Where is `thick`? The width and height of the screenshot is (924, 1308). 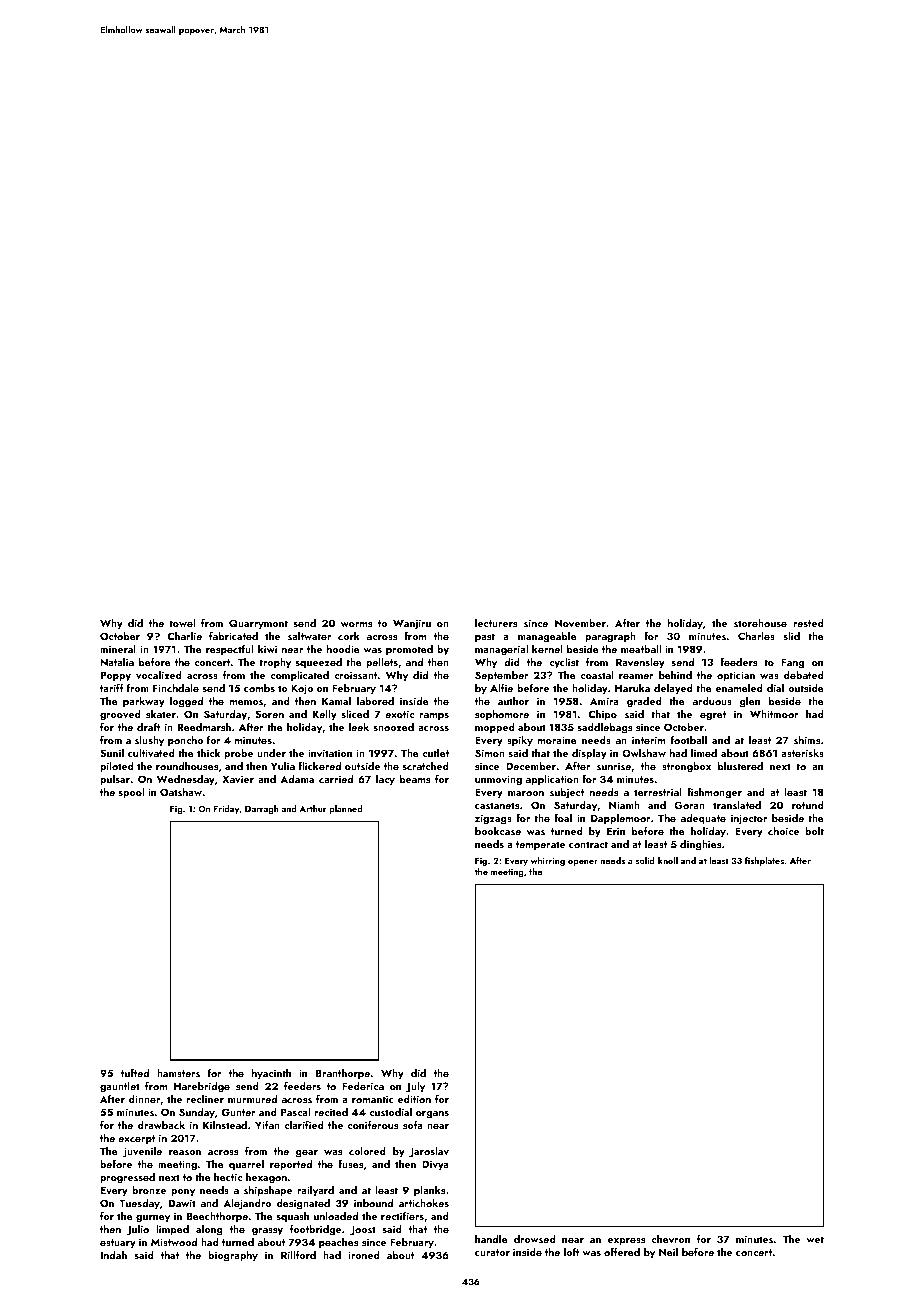 thick is located at coordinates (208, 753).
